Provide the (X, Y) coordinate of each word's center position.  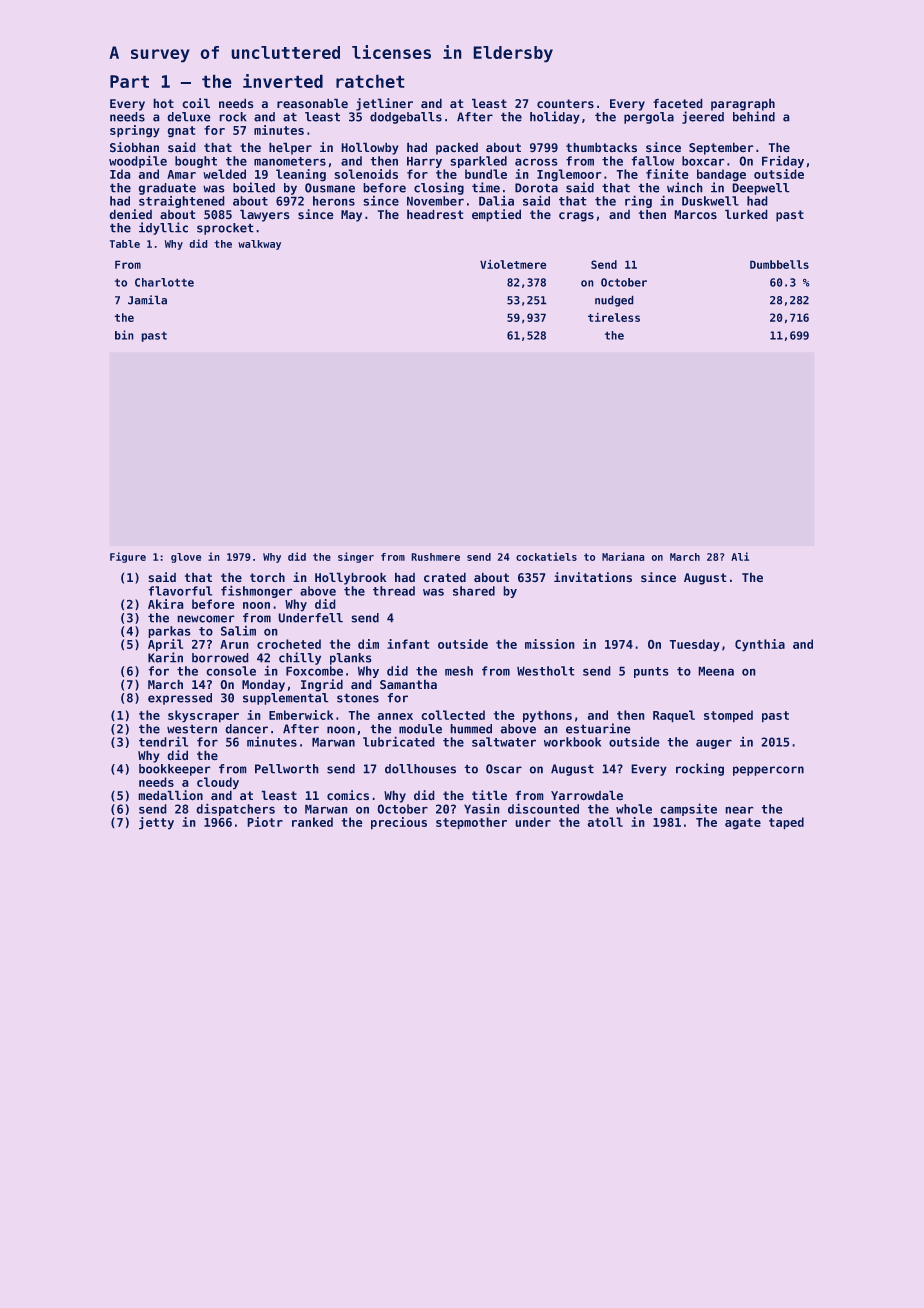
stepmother (471, 823)
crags (576, 217)
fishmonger (257, 591)
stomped (728, 716)
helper (290, 148)
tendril (163, 741)
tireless (614, 317)
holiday (555, 117)
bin (124, 335)
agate (743, 824)
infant (408, 644)
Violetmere (513, 264)
